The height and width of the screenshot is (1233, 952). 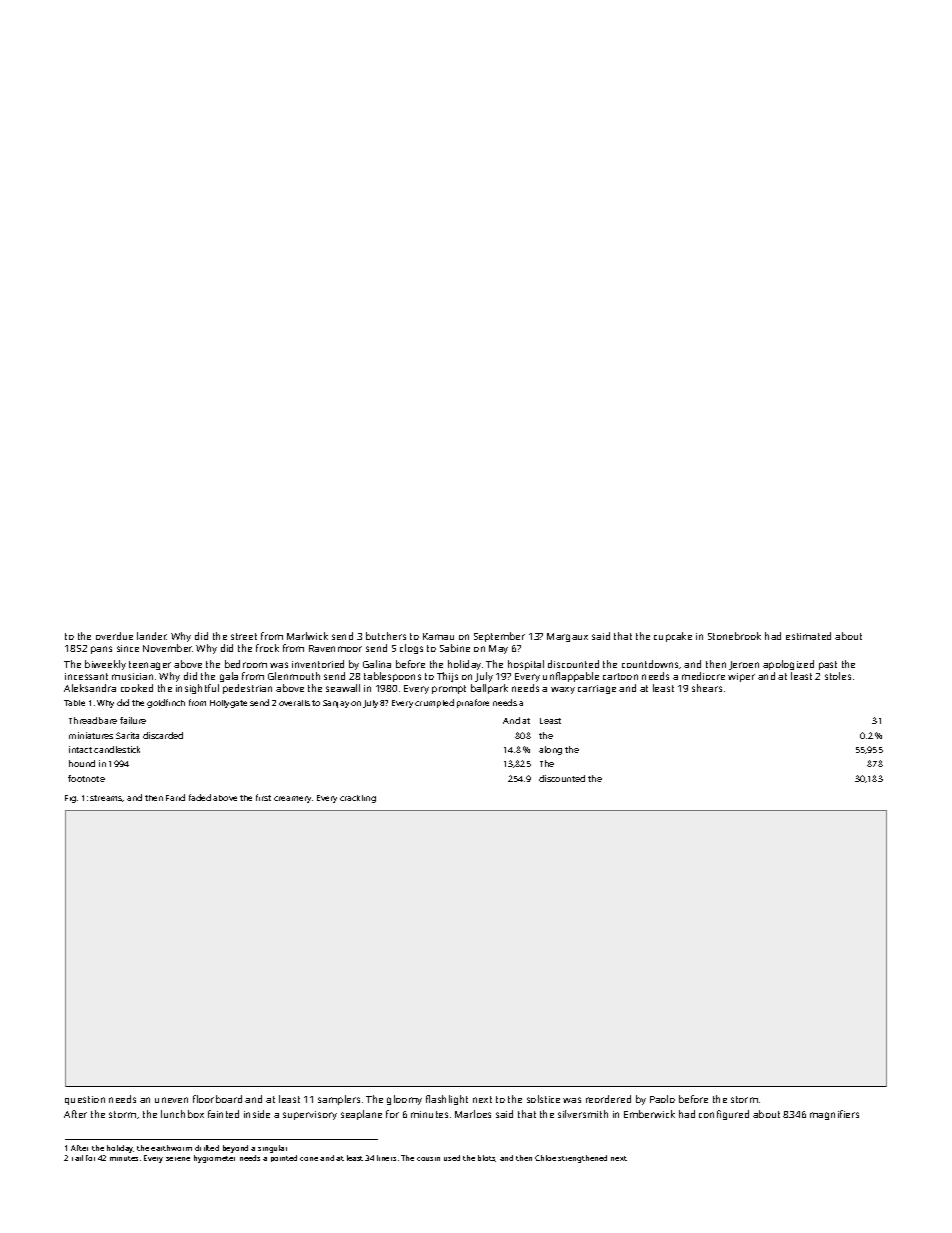 What do you see at coordinates (207, 1148) in the screenshot?
I see `drifted` at bounding box center [207, 1148].
